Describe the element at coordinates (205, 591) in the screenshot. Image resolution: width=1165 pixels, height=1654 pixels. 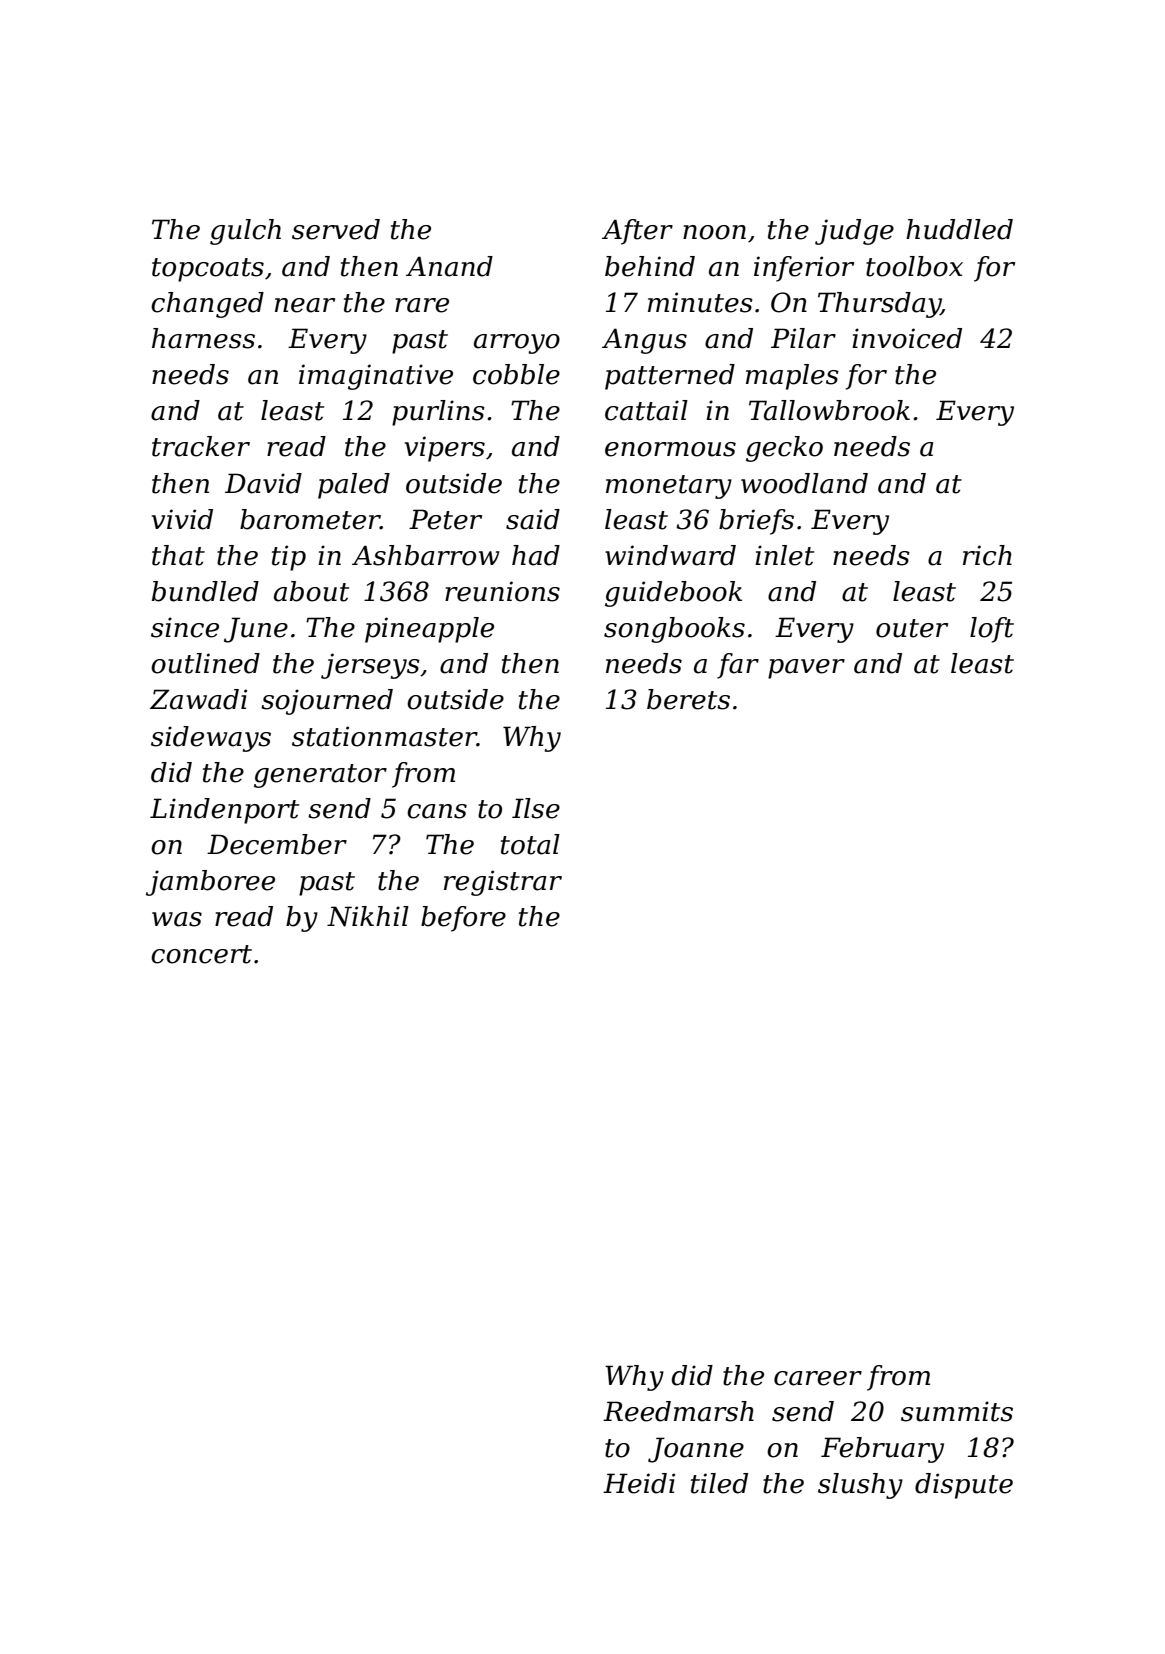
I see `bundled` at that location.
